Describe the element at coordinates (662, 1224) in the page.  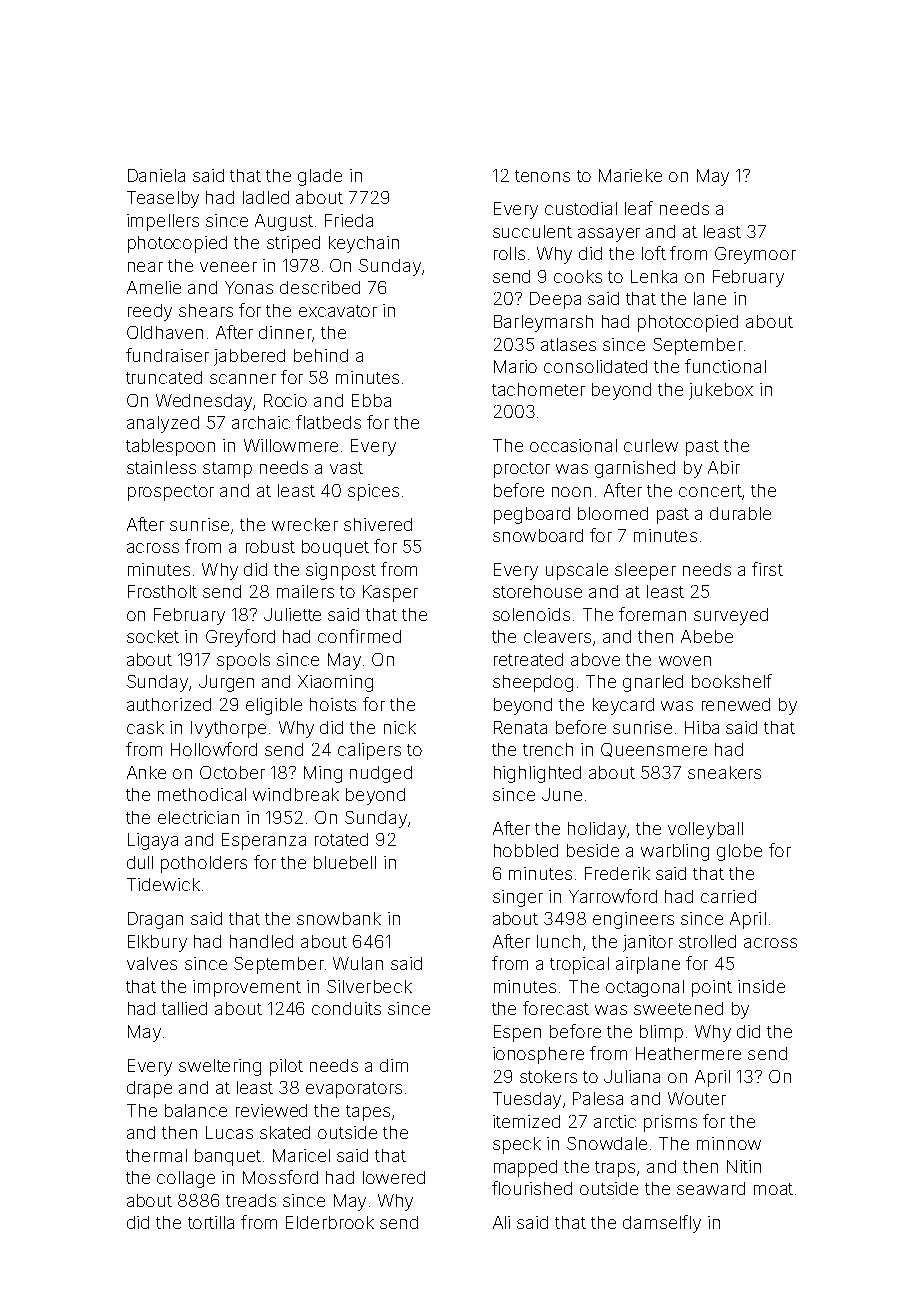
I see `damselfly` at that location.
